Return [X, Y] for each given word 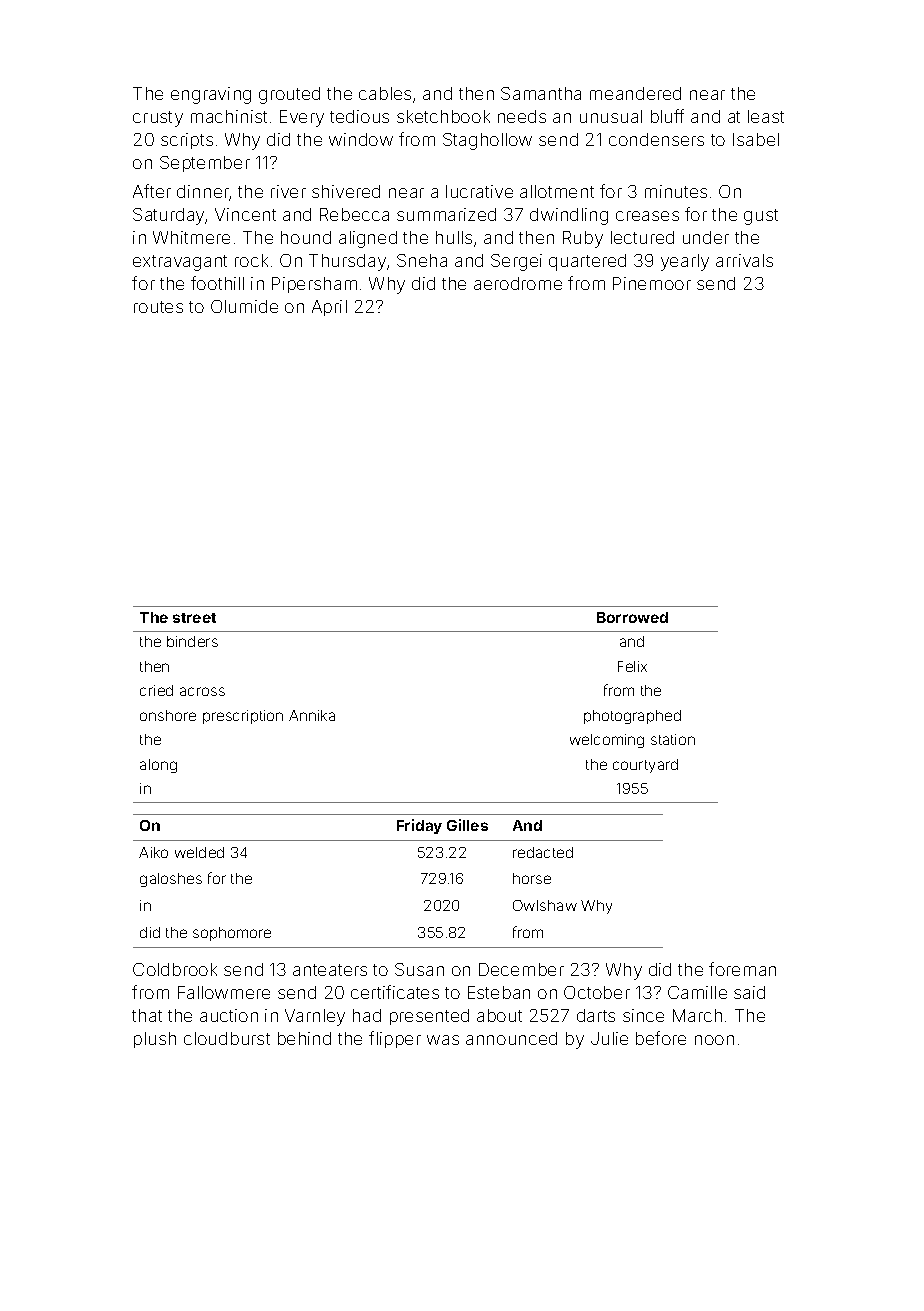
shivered [346, 191]
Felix [632, 666]
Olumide [244, 306]
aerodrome [518, 283]
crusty [158, 119]
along [158, 766]
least [766, 116]
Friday [419, 826]
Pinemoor [652, 283]
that [147, 1015]
